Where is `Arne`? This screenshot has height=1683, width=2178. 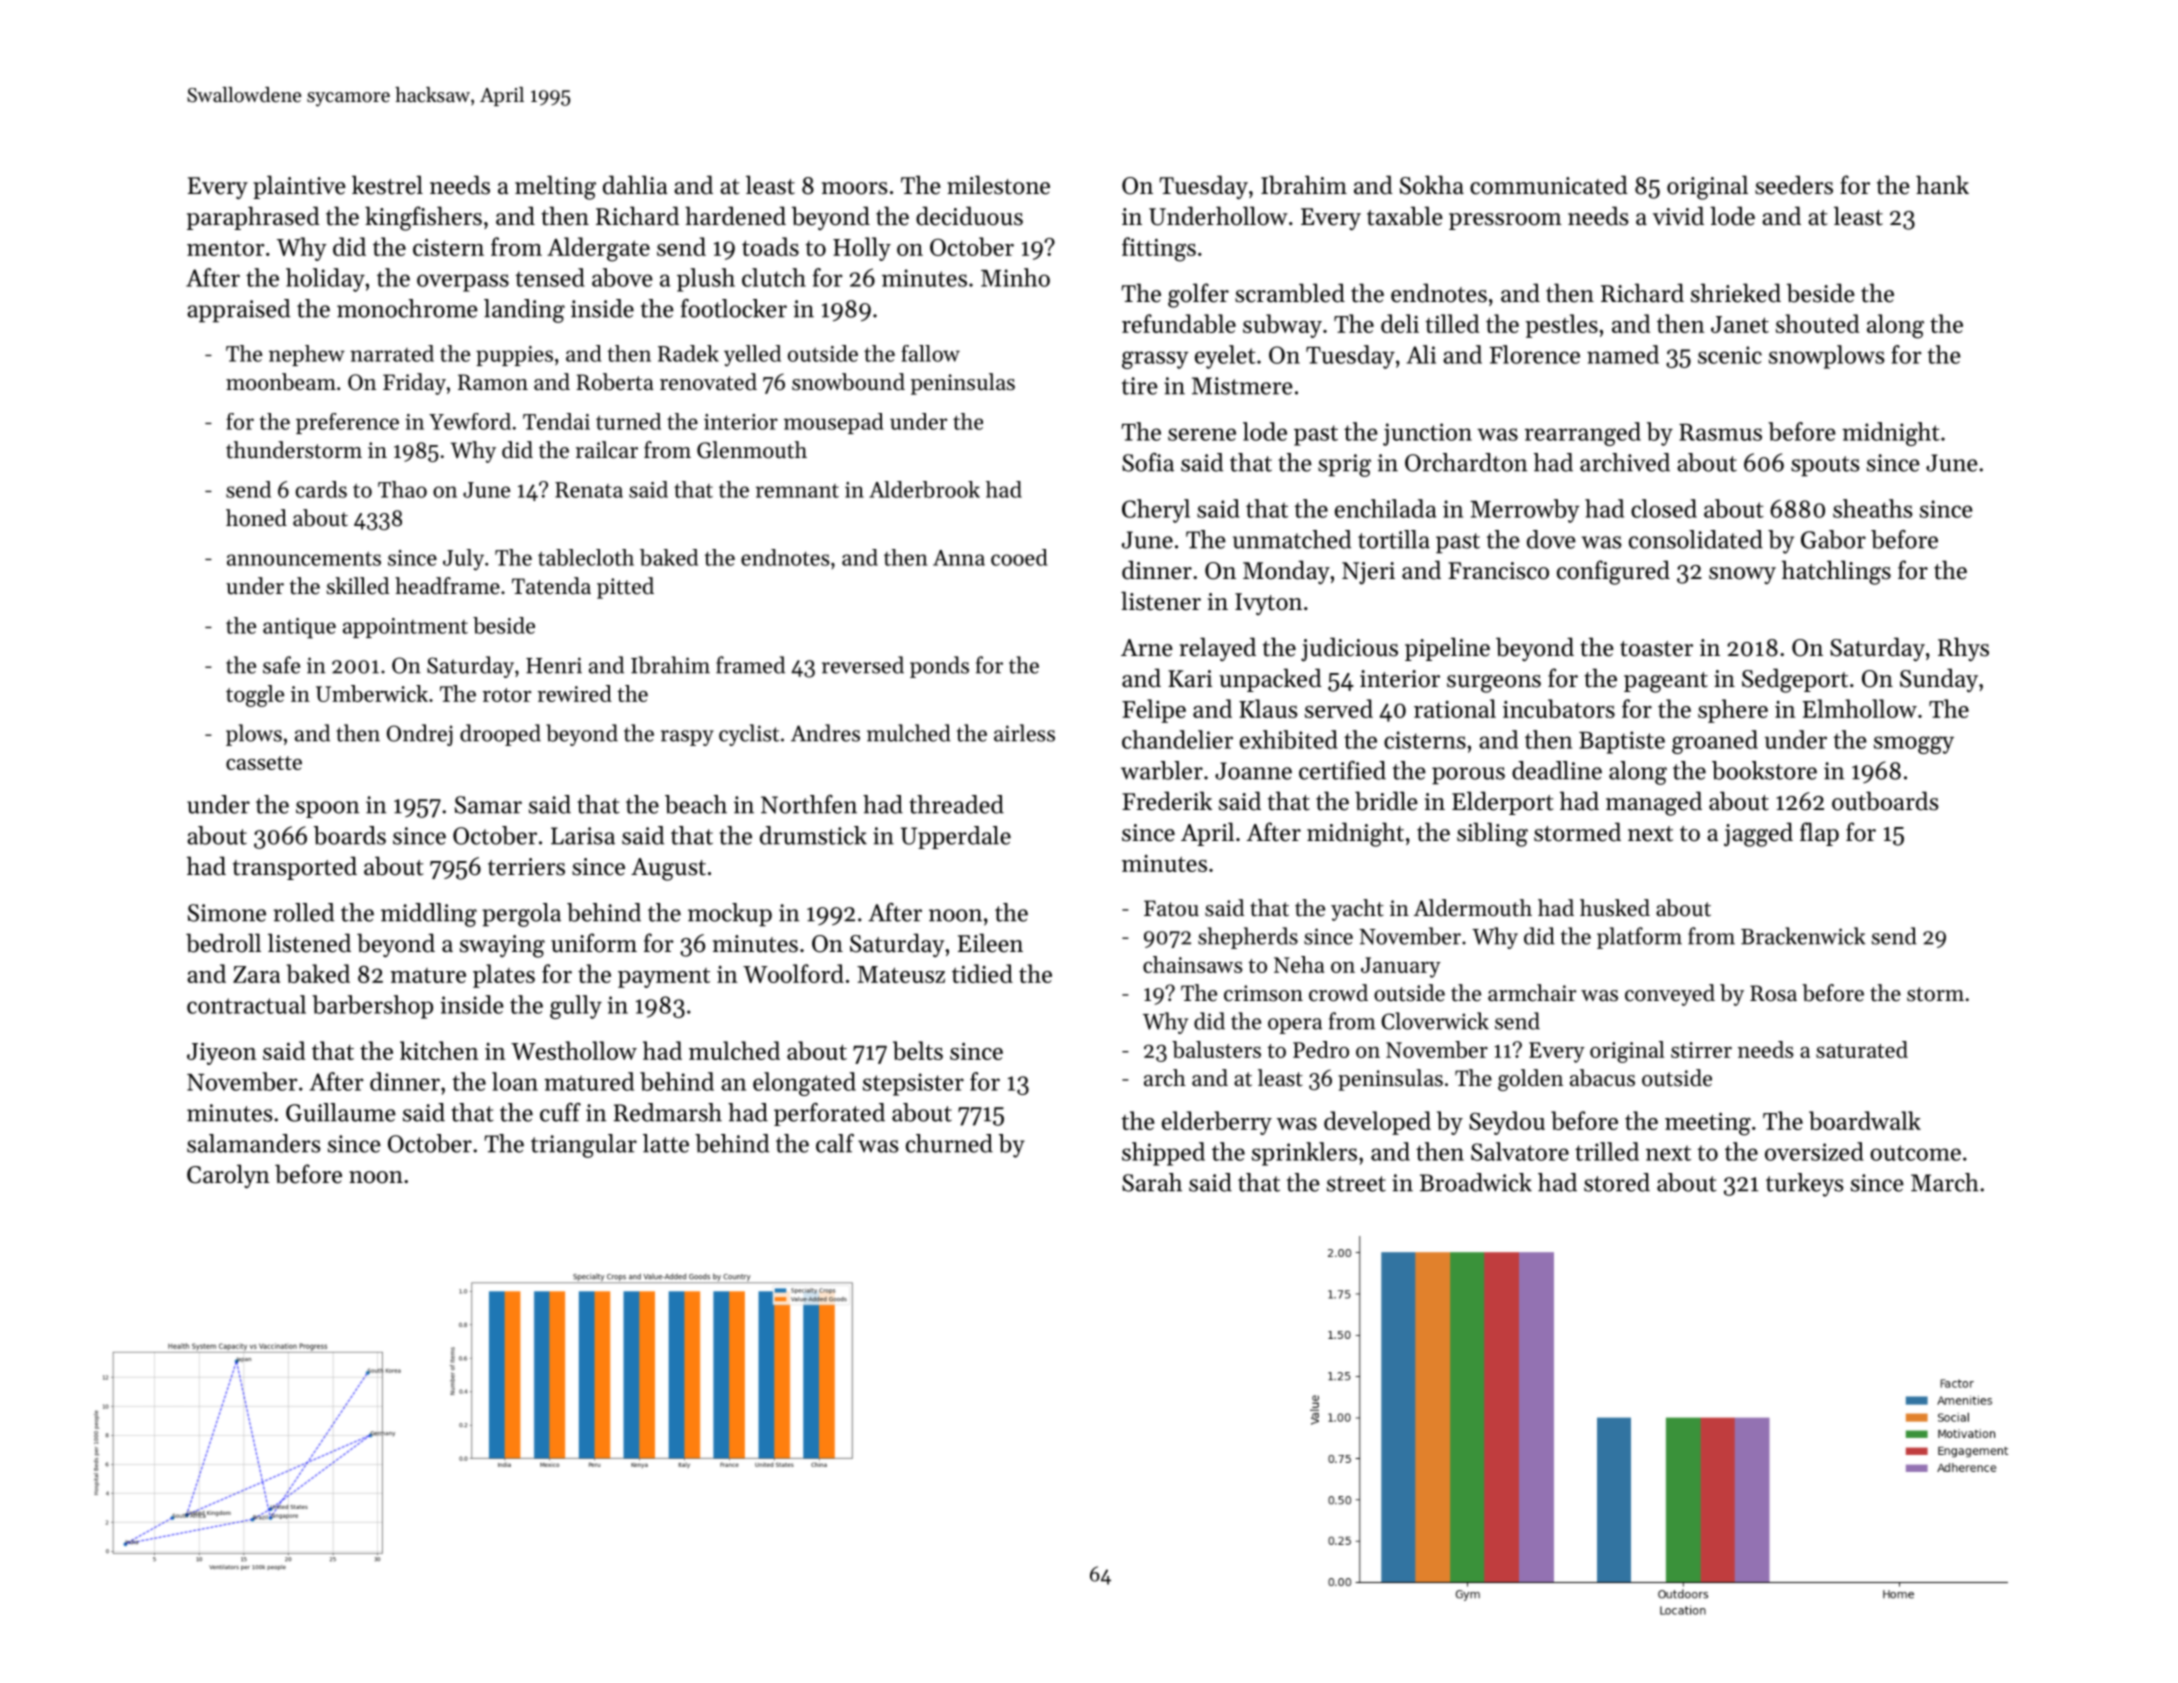
Arne is located at coordinates (1147, 648).
